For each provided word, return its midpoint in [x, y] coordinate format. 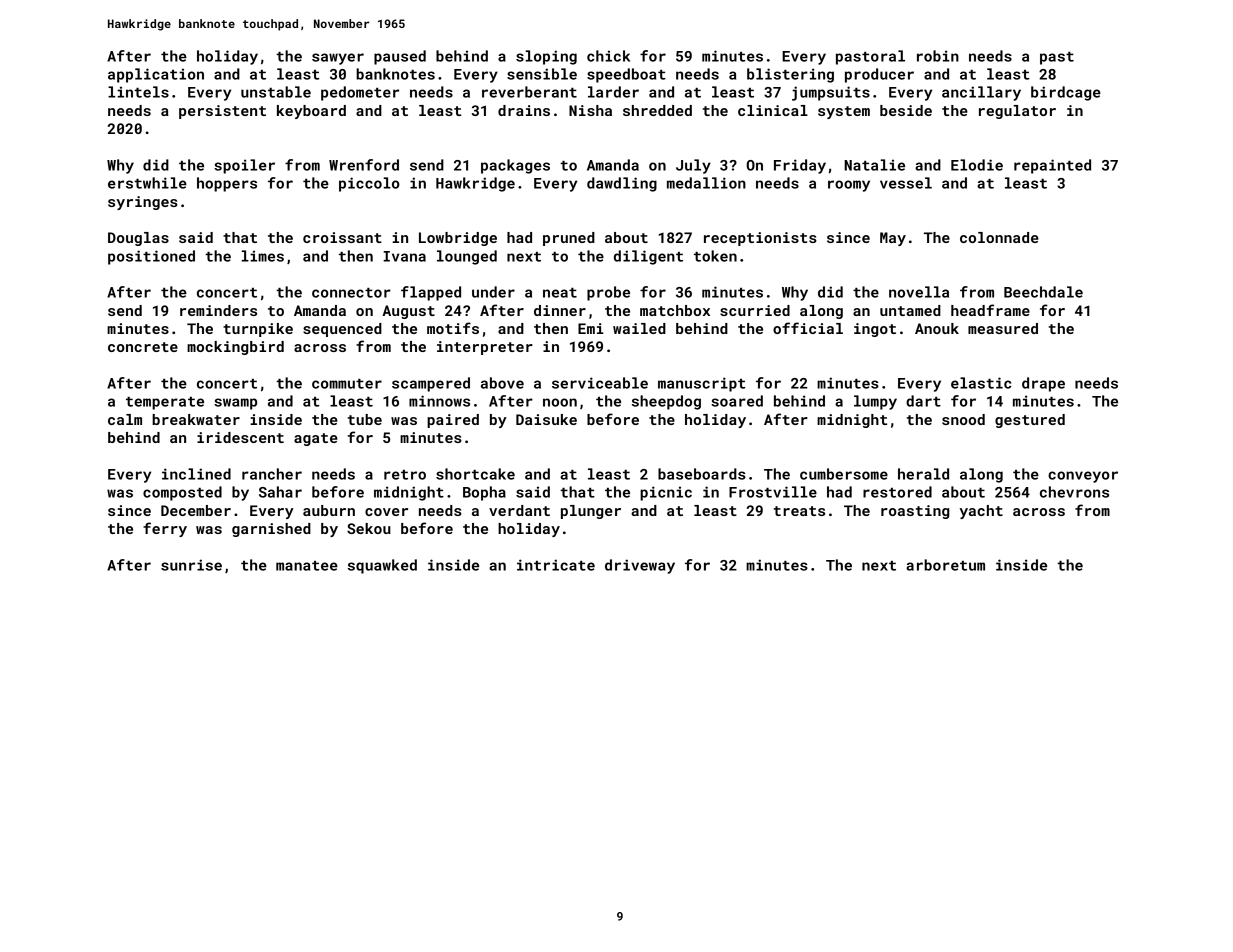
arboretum [945, 565]
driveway [640, 566]
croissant [342, 237]
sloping [546, 57]
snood [963, 419]
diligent [648, 257]
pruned [569, 239]
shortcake [475, 474]
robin [938, 56]
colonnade [999, 237]
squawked [382, 566]
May [893, 239]
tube [365, 419]
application [156, 75]
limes [263, 256]
